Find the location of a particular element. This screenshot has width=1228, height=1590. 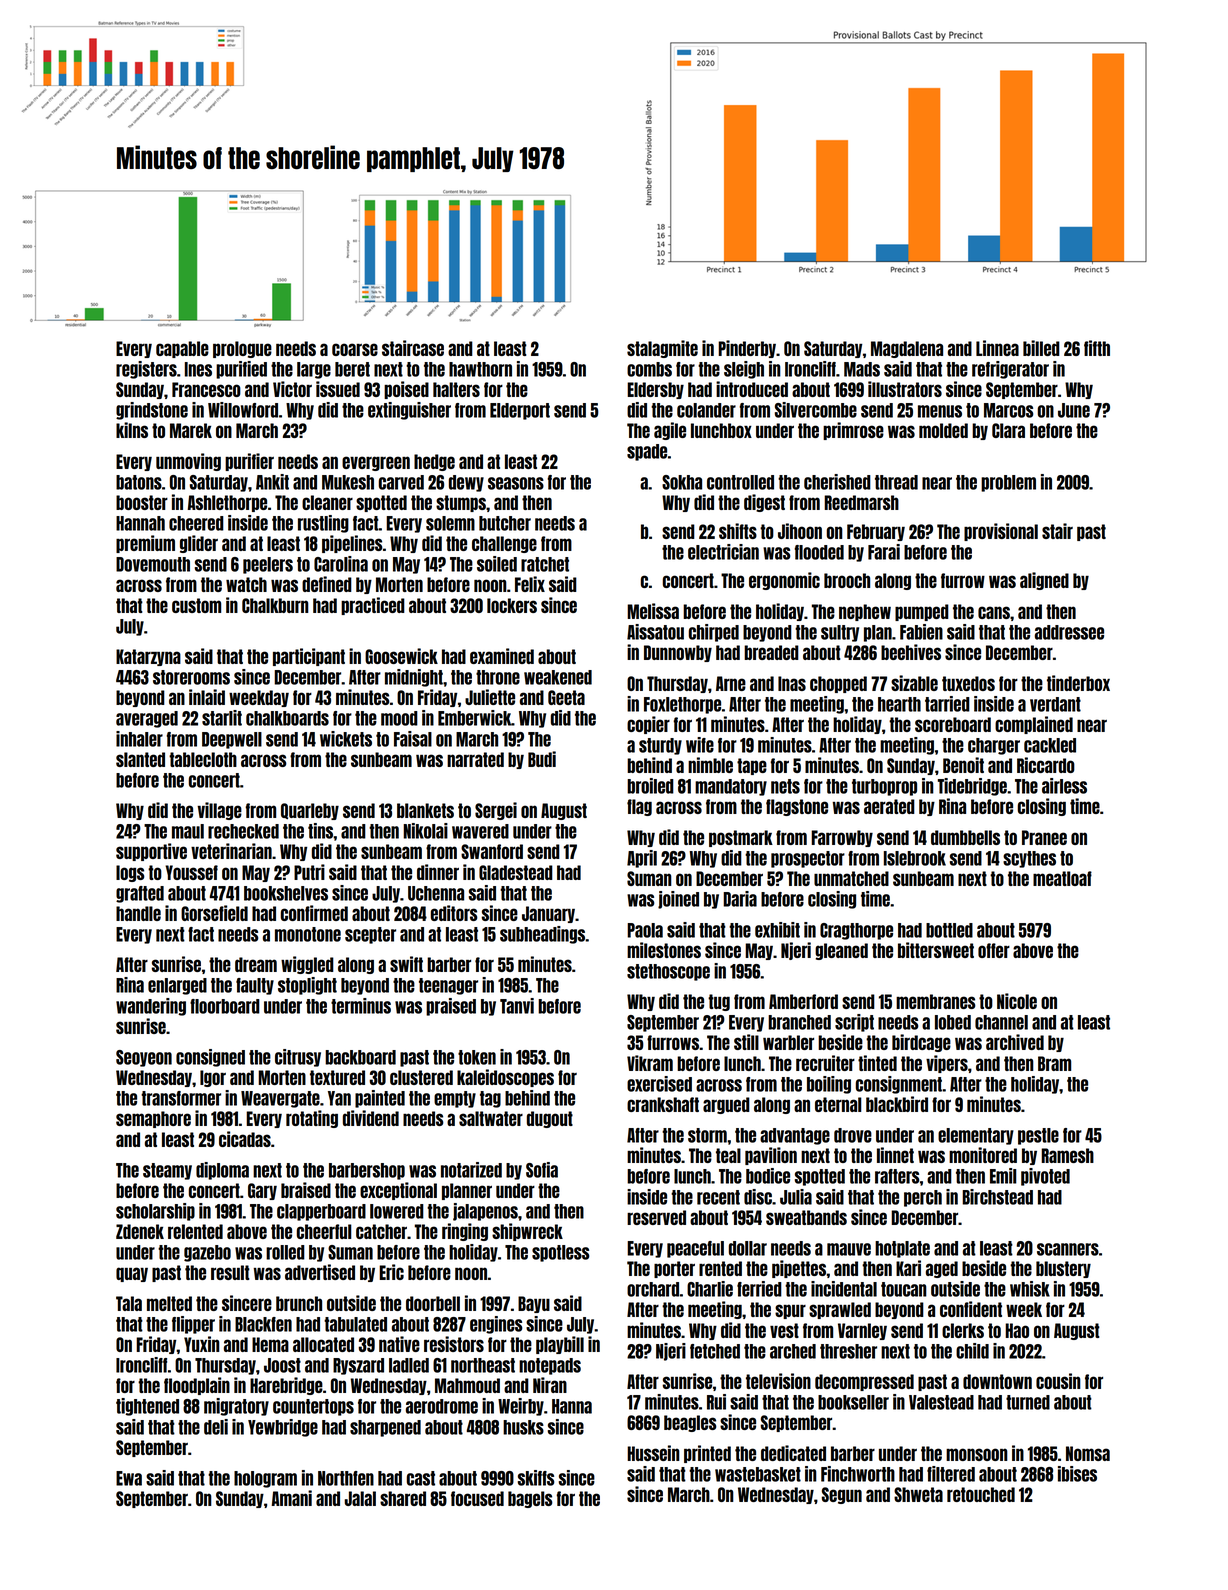

beagles is located at coordinates (690, 1423).
